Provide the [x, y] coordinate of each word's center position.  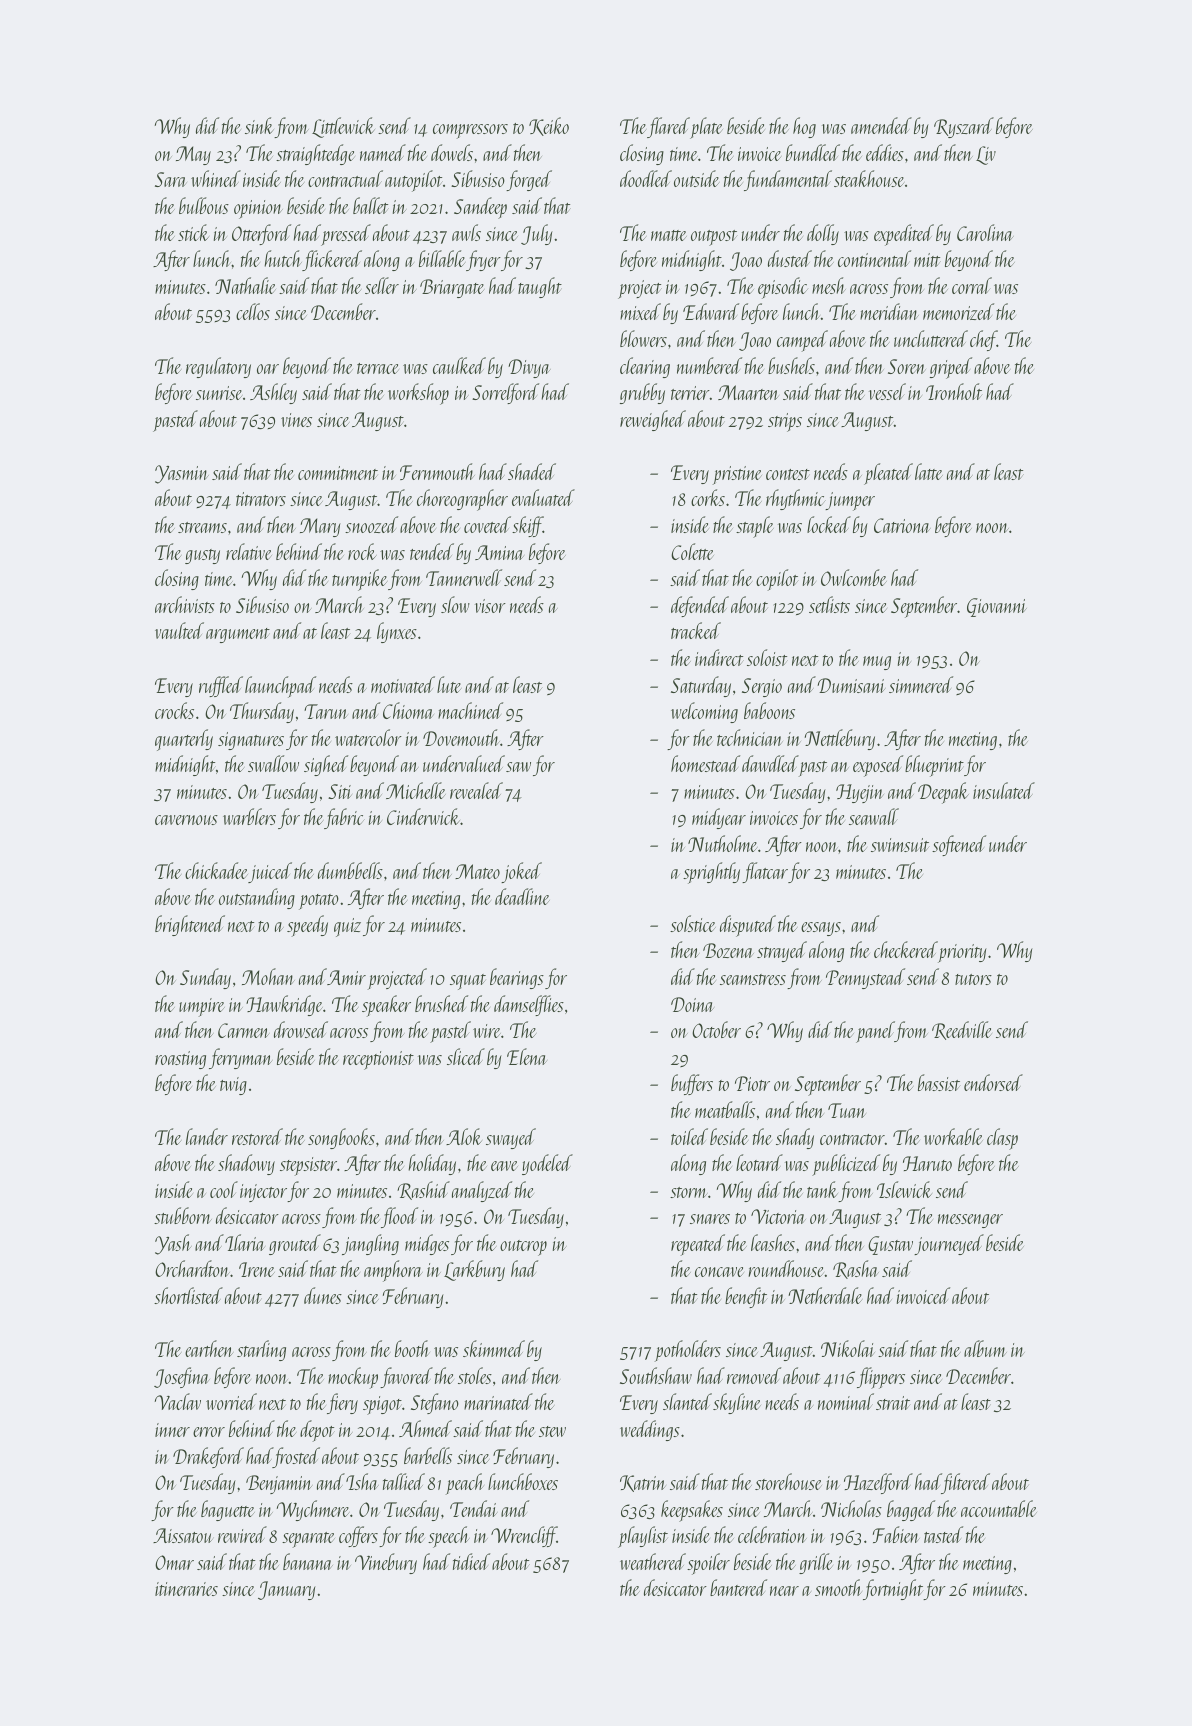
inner [172, 1430]
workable [953, 1136]
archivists [185, 604]
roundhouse [786, 1268]
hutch [283, 258]
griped [951, 368]
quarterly [184, 740]
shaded [532, 471]
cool [224, 1189]
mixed [640, 311]
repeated [698, 1245]
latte [929, 471]
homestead [705, 763]
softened [959, 845]
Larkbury [474, 1270]
